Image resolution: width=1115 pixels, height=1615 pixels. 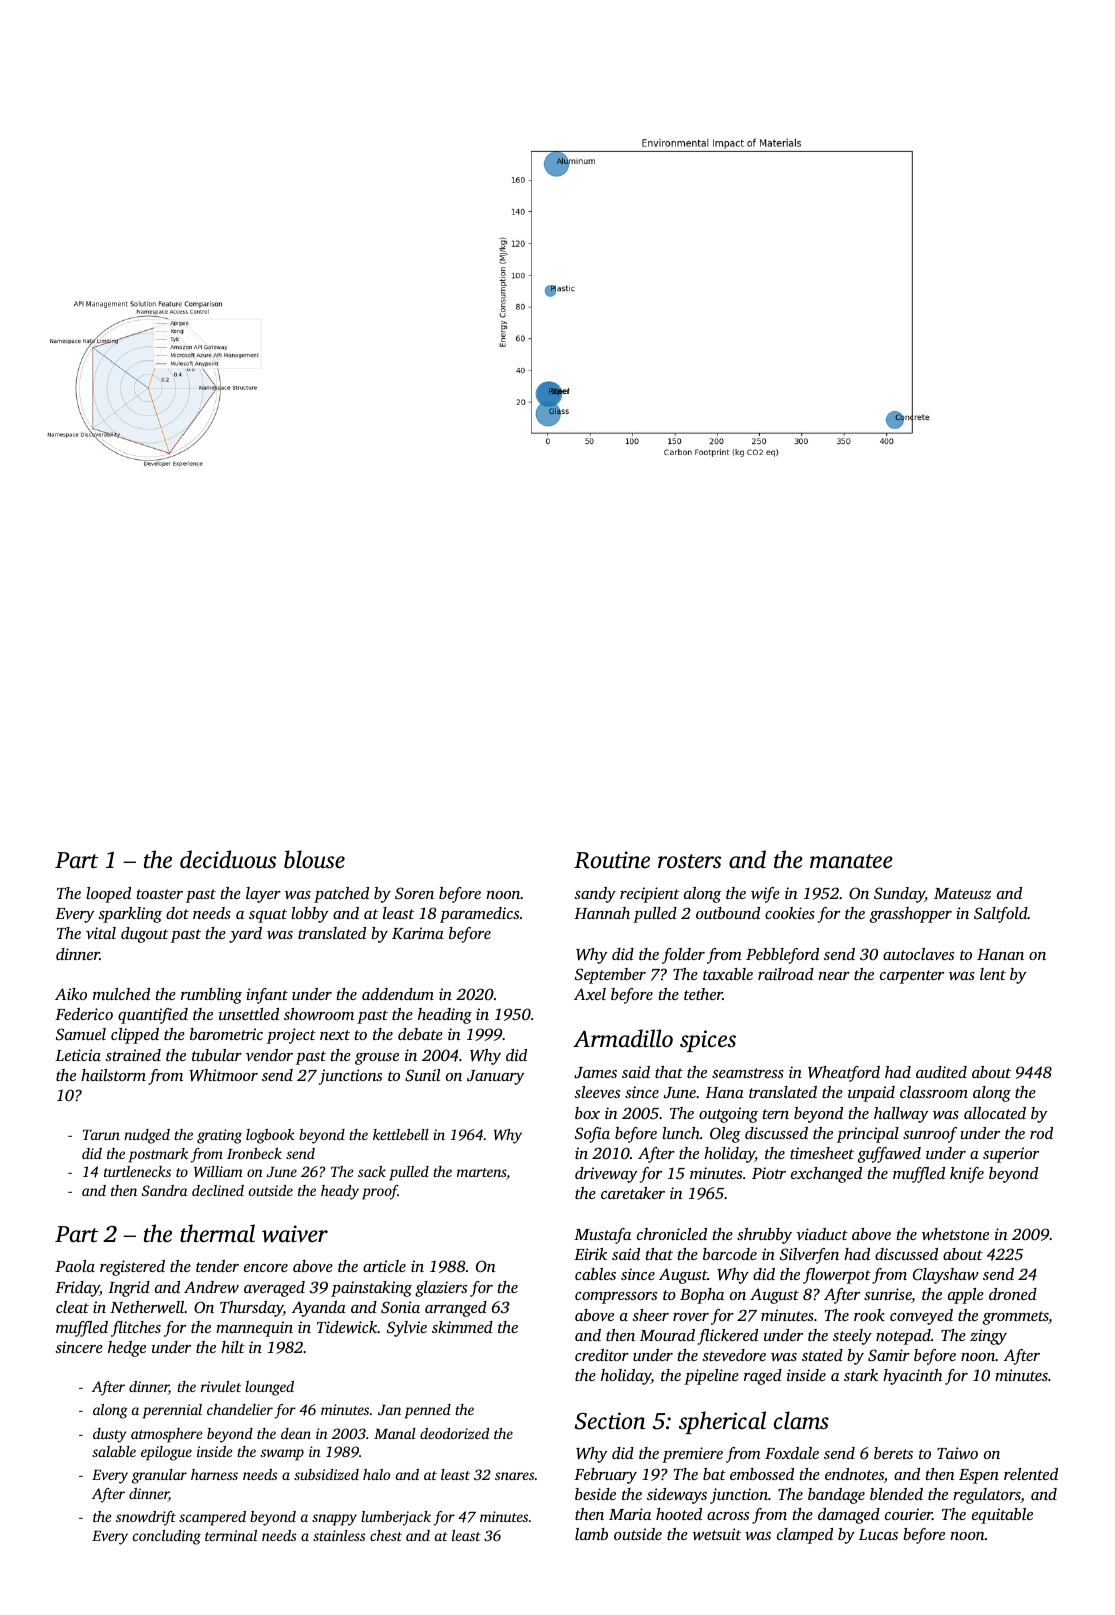 I want to click on Andrew, so click(x=211, y=1287).
